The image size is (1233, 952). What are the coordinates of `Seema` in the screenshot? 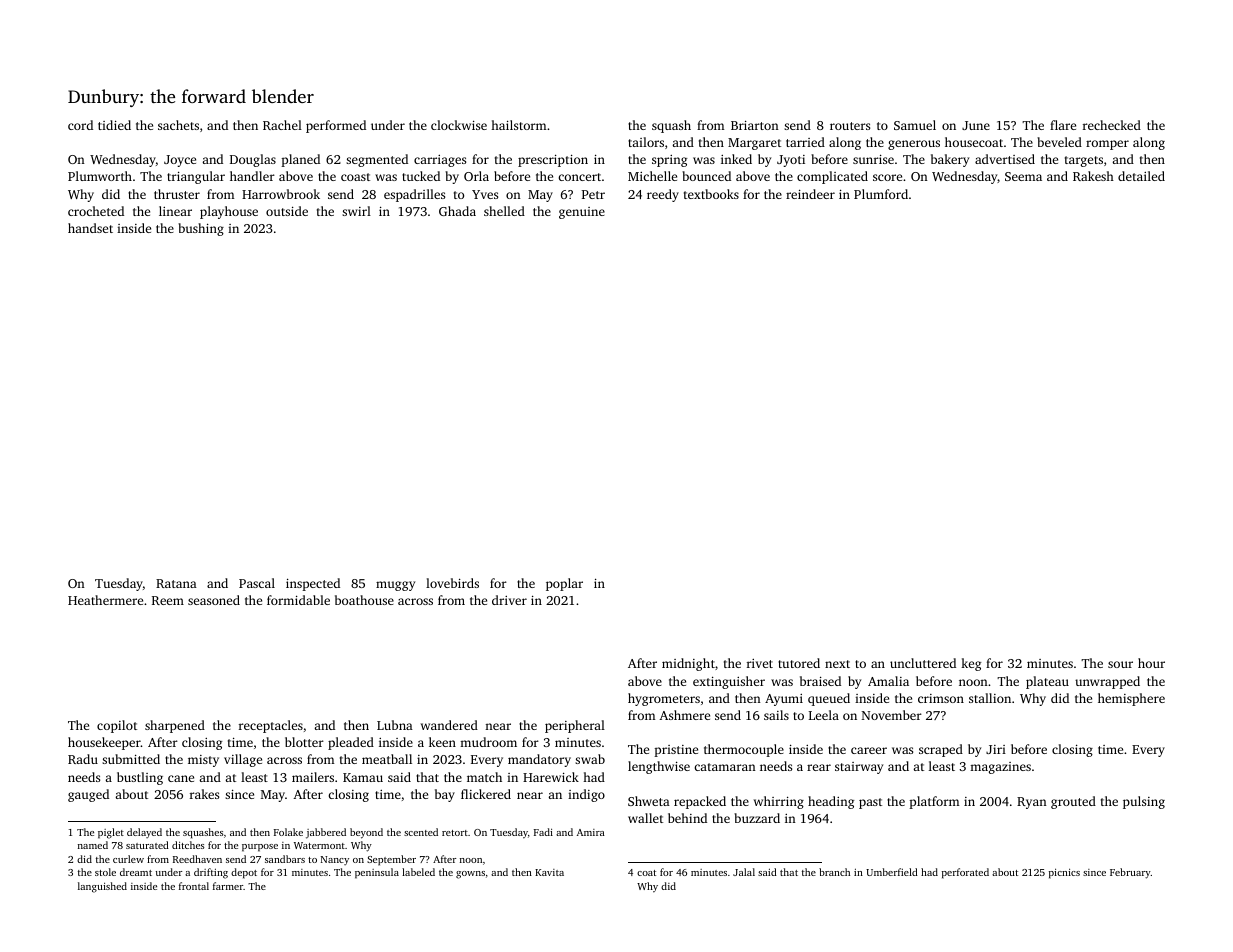 It's located at (1023, 176).
